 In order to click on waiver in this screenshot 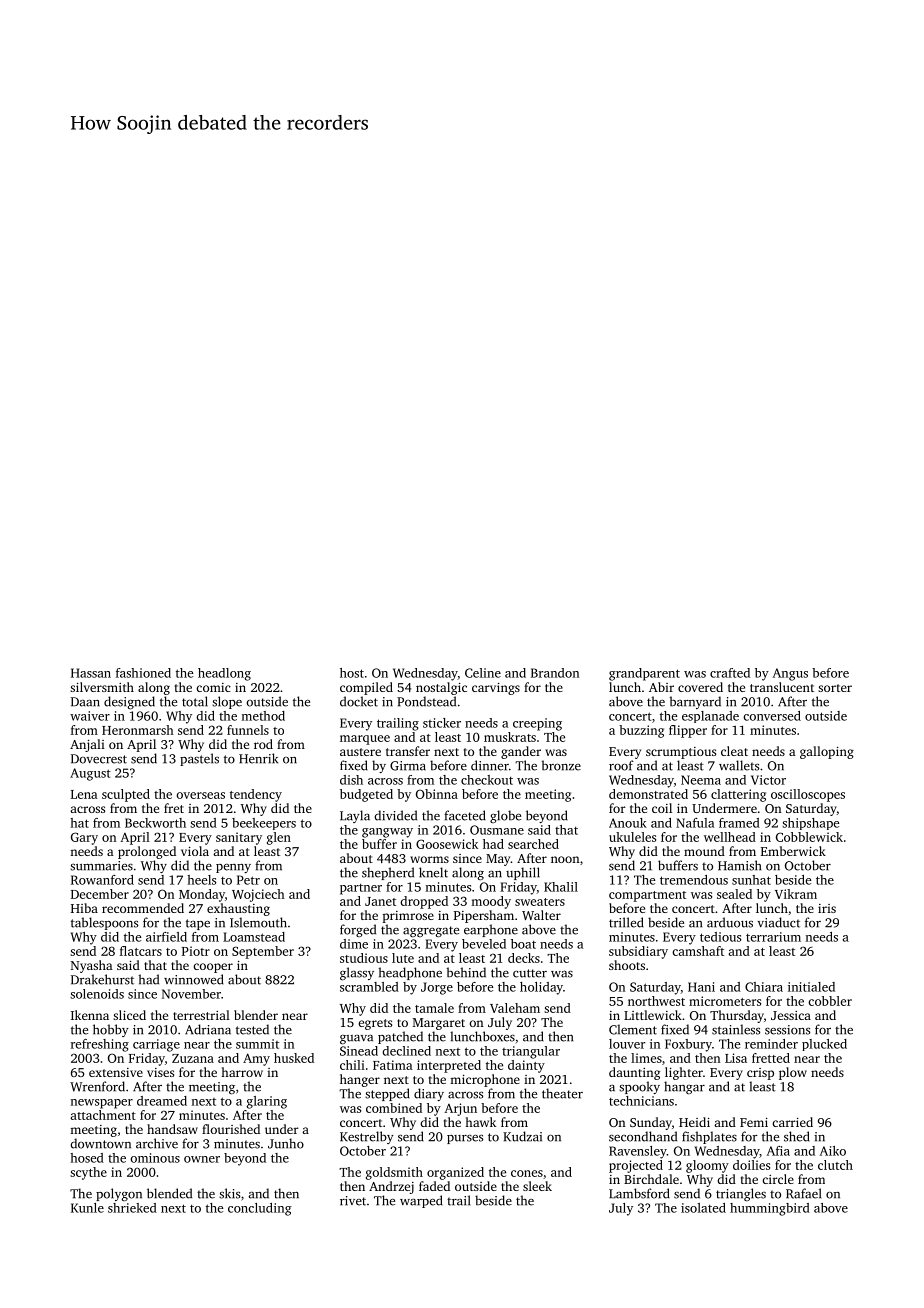, I will do `click(90, 716)`.
